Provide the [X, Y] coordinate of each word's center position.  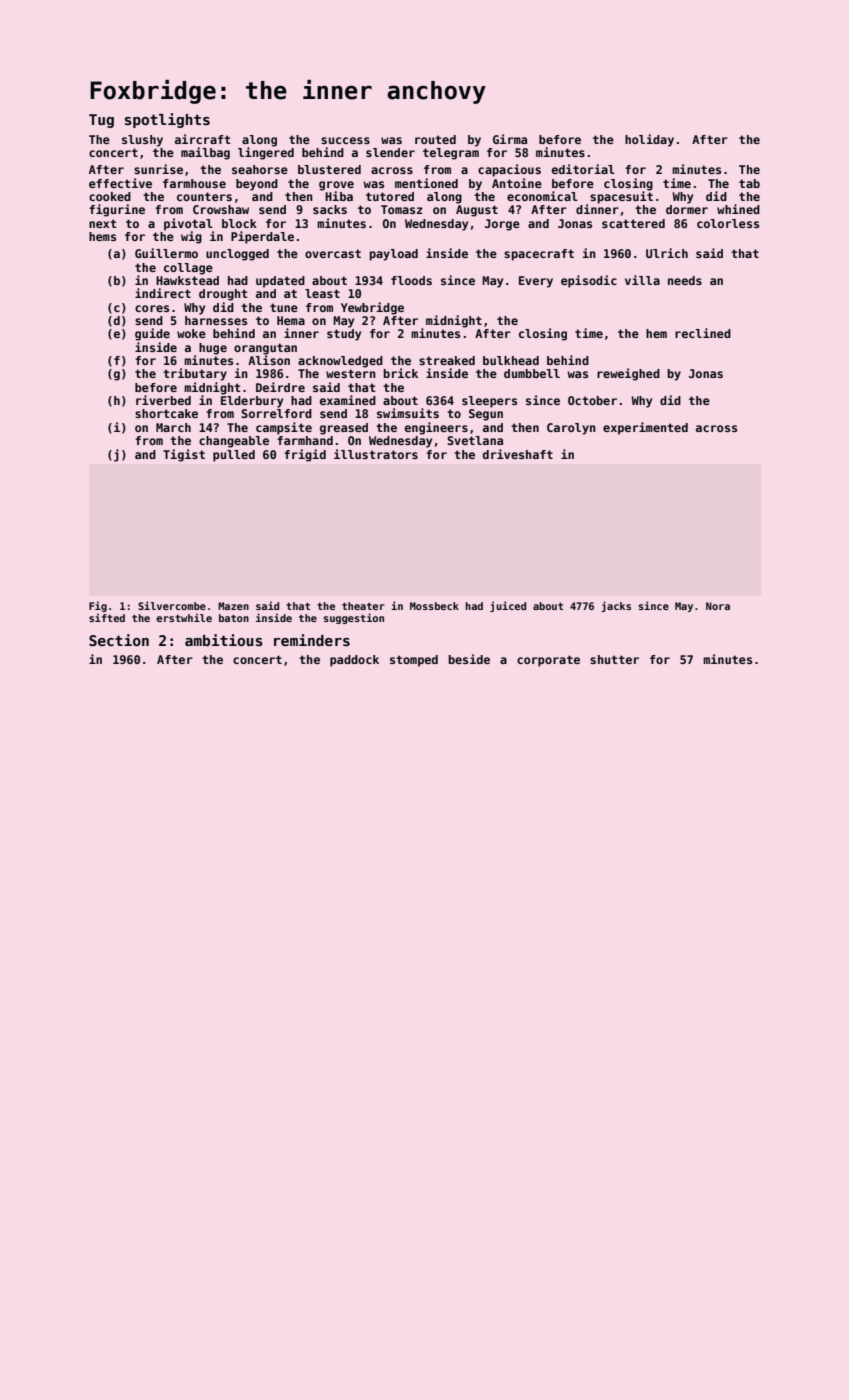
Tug [101, 121]
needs [685, 280]
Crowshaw [221, 209]
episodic [589, 281]
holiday [649, 140]
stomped [414, 661]
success [345, 140]
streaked [447, 360]
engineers [436, 428]
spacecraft [539, 255]
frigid [305, 455]
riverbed [163, 400]
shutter [614, 659]
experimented [645, 428]
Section [119, 640]
